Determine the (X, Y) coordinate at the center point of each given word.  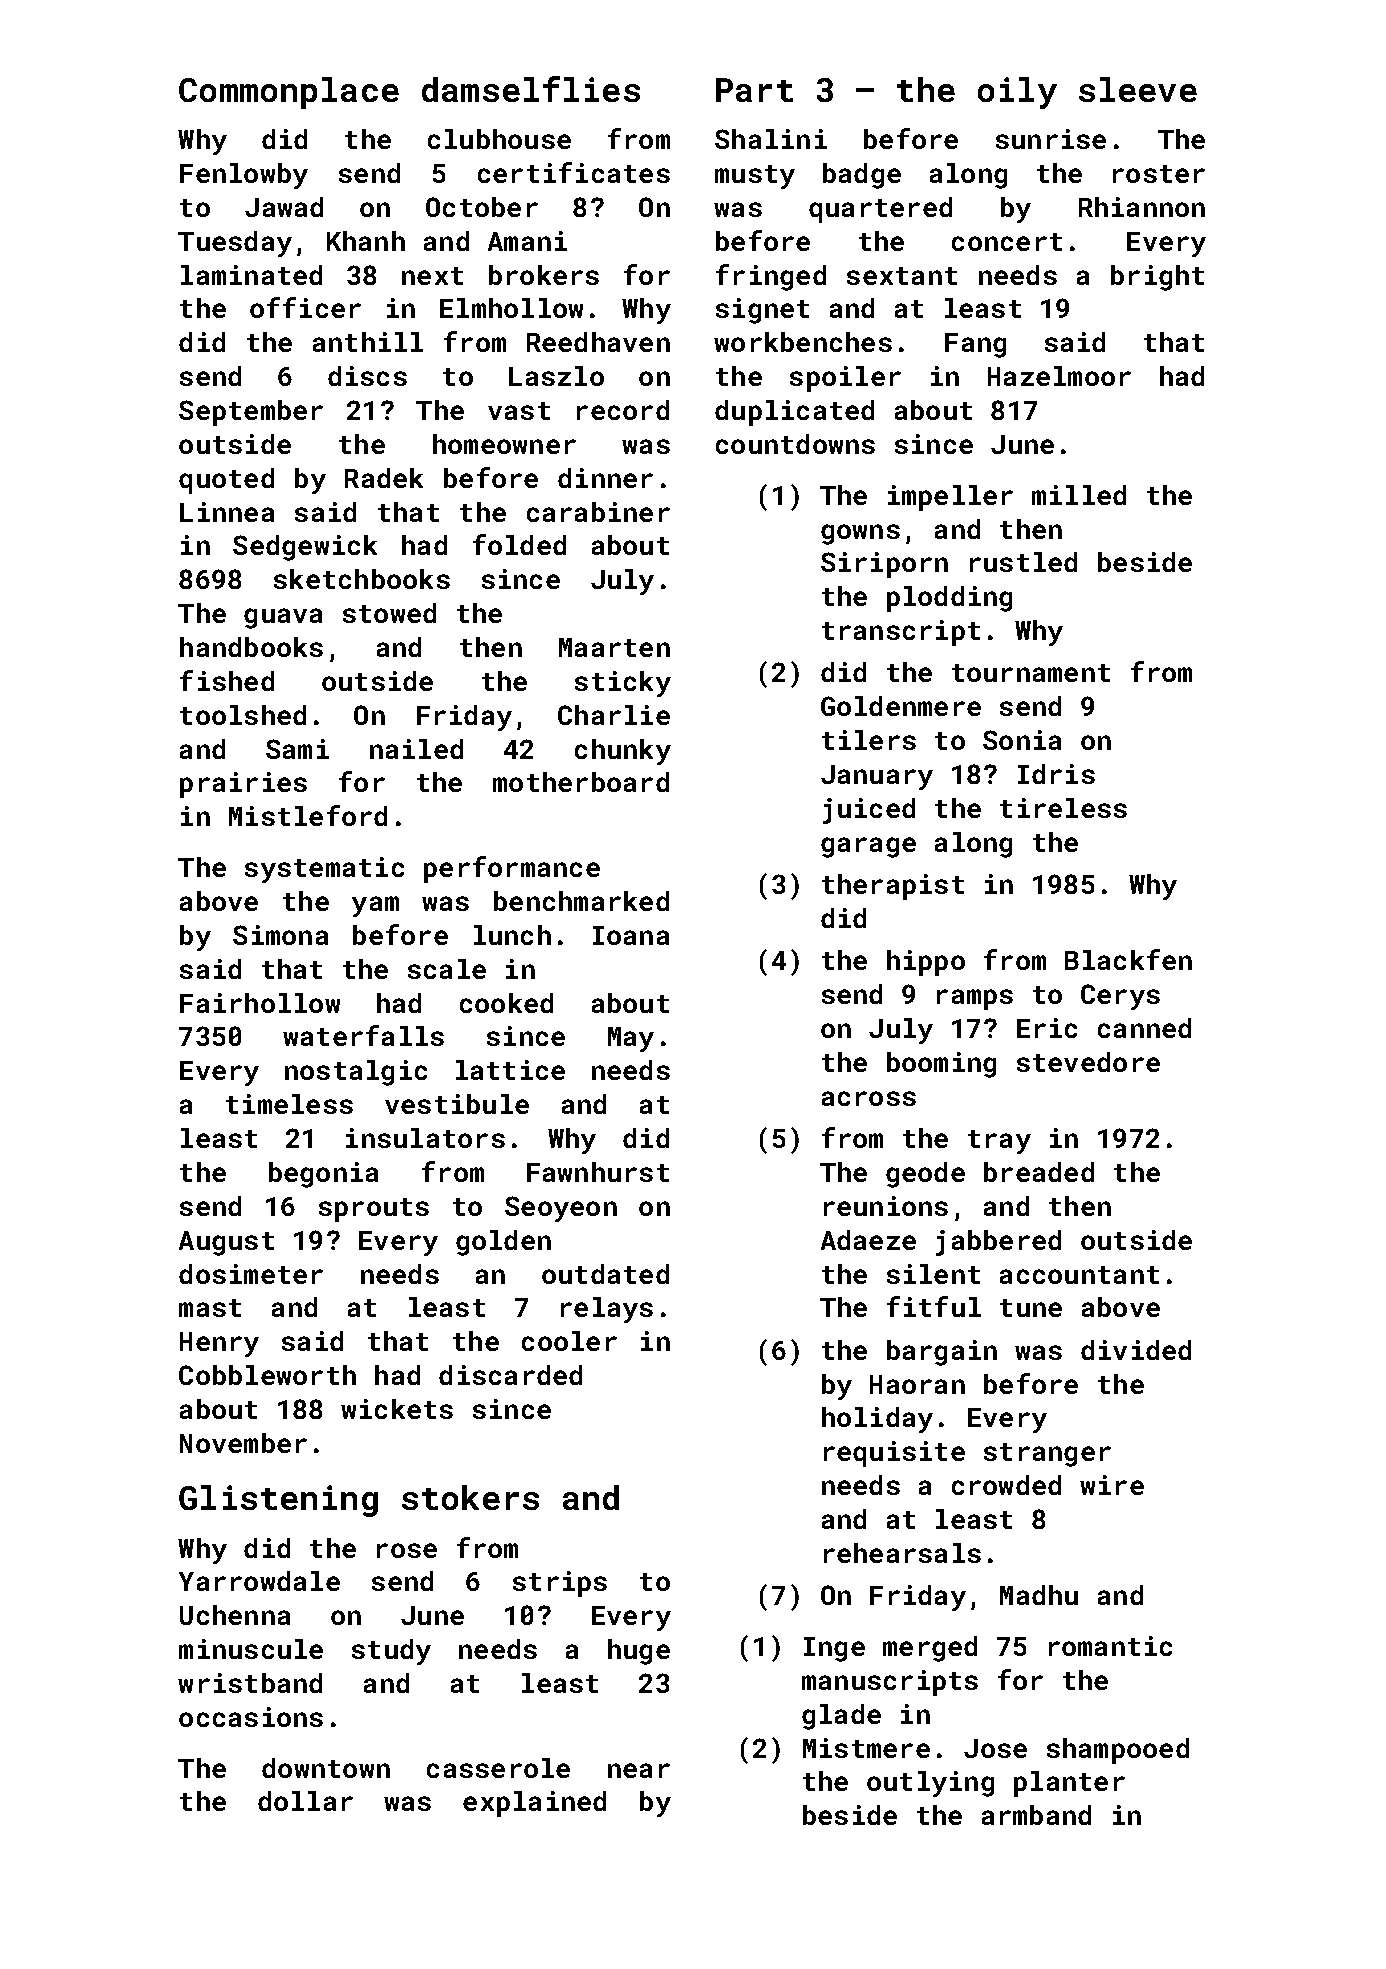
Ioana (631, 935)
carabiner (598, 512)
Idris (1056, 774)
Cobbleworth (267, 1375)
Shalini (771, 139)
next (432, 276)
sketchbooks (362, 579)
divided (1136, 1350)
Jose (995, 1748)
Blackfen (1128, 959)
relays (607, 1310)
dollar (305, 1801)
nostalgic (356, 1073)
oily (1017, 93)
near (639, 1770)
